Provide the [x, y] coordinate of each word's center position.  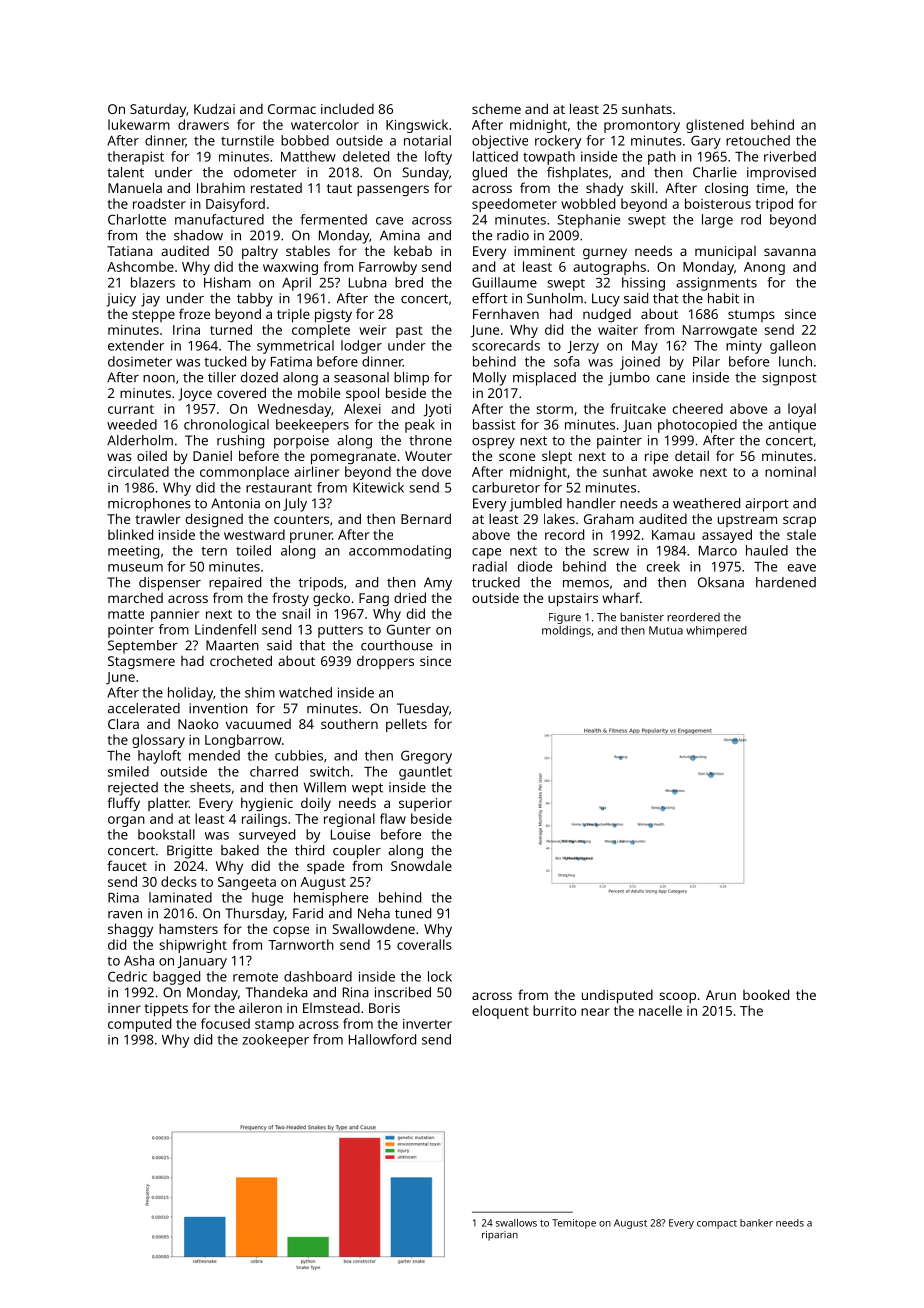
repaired [235, 584]
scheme [496, 108]
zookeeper [275, 1041]
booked [766, 994]
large [717, 221]
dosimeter [140, 361]
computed [139, 1025]
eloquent [500, 1012]
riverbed [790, 156]
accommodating [400, 552]
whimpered [716, 631]
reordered [693, 617]
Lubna [368, 282]
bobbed [305, 140]
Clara [123, 723]
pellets [406, 725]
